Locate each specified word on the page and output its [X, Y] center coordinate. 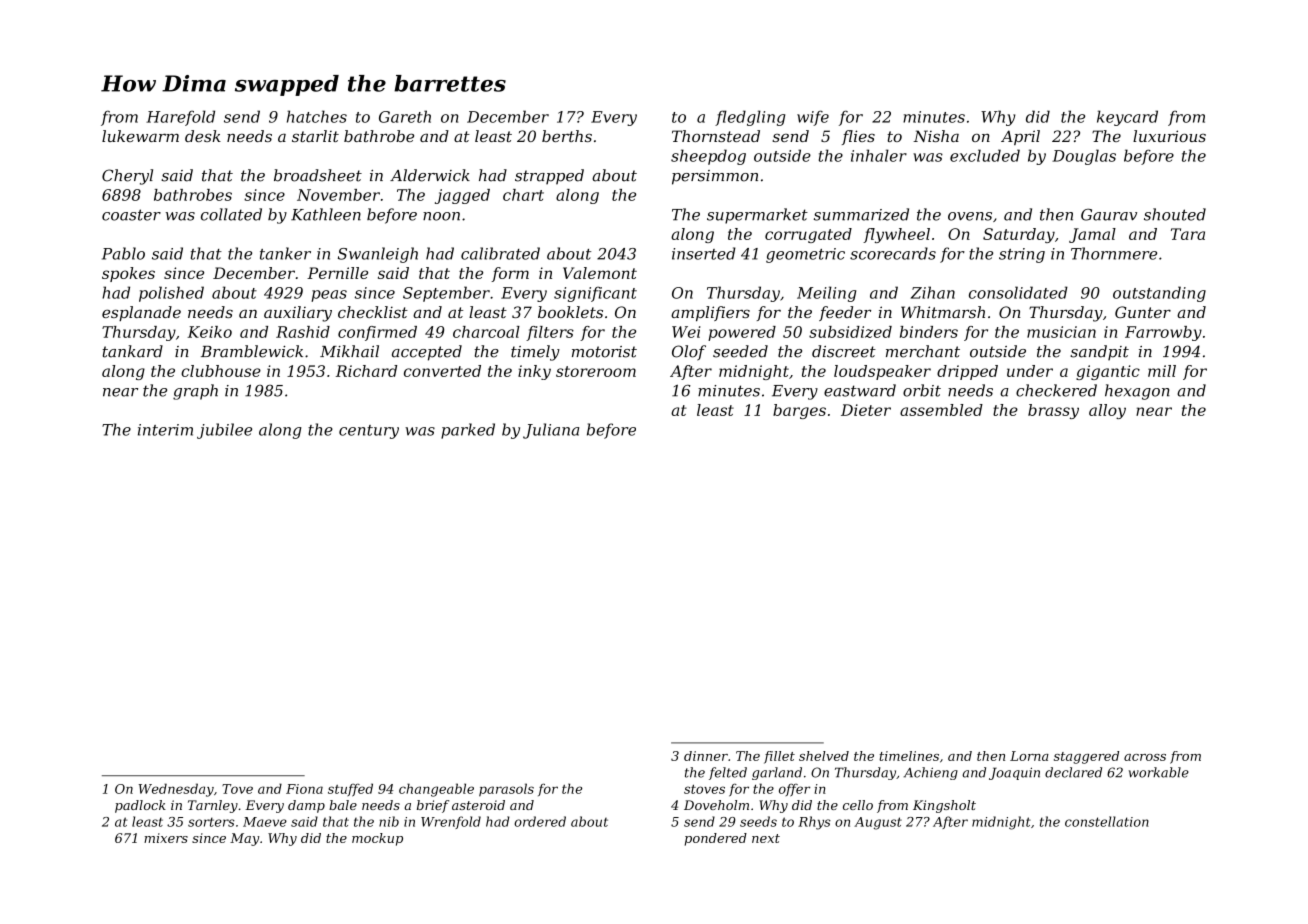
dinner [706, 756]
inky [534, 372]
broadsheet [318, 175]
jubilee [224, 431]
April [1020, 137]
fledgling [750, 118]
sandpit [1099, 353]
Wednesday [176, 790]
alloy [1107, 411]
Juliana [551, 431]
